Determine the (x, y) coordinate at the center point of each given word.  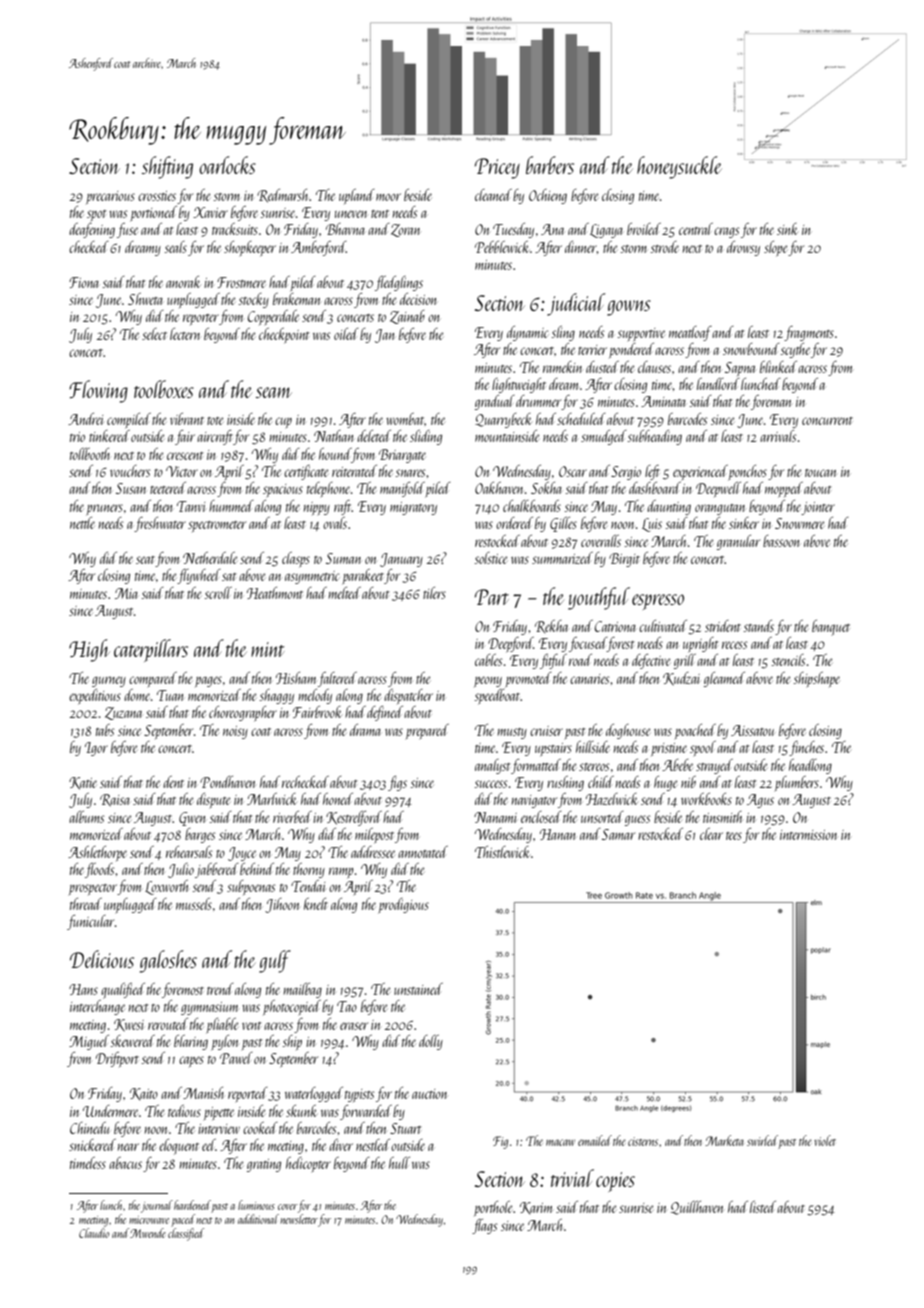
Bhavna (345, 229)
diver (341, 1145)
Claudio (94, 1233)
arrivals (778, 436)
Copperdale (273, 317)
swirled (762, 1140)
